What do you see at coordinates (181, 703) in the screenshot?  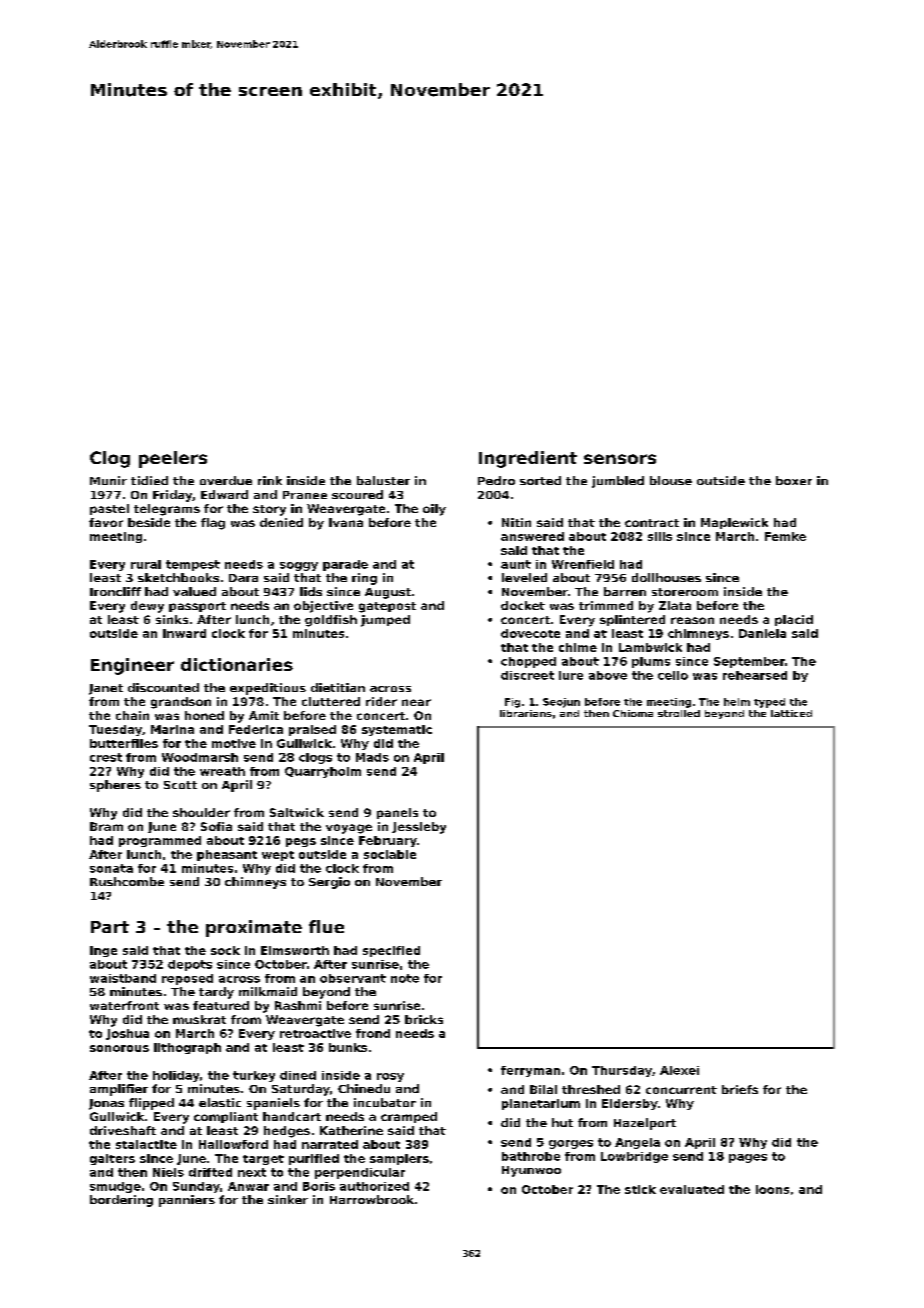 I see `grandson` at bounding box center [181, 703].
